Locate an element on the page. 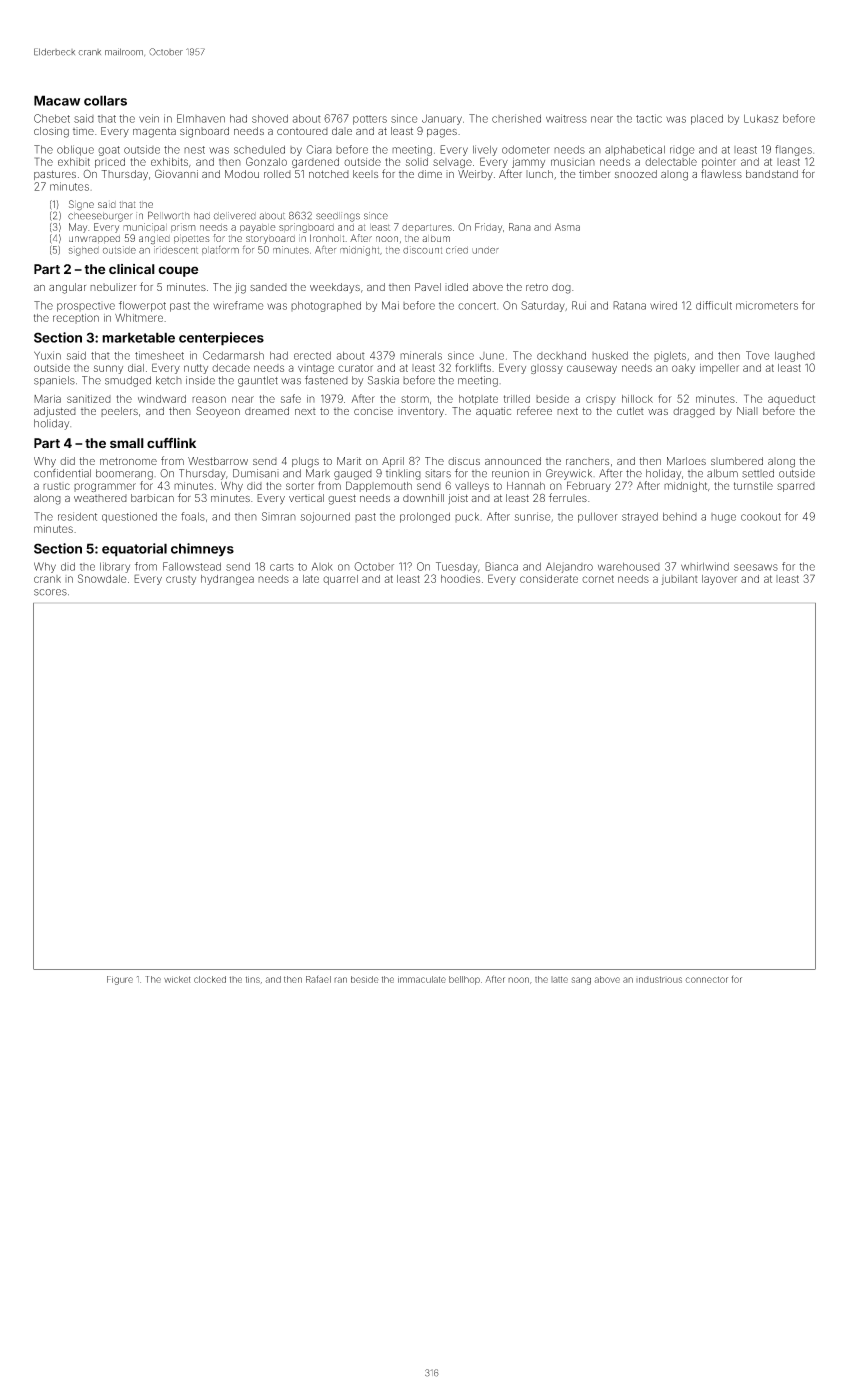 This page has height=1400, width=849. industrious is located at coordinates (659, 979).
